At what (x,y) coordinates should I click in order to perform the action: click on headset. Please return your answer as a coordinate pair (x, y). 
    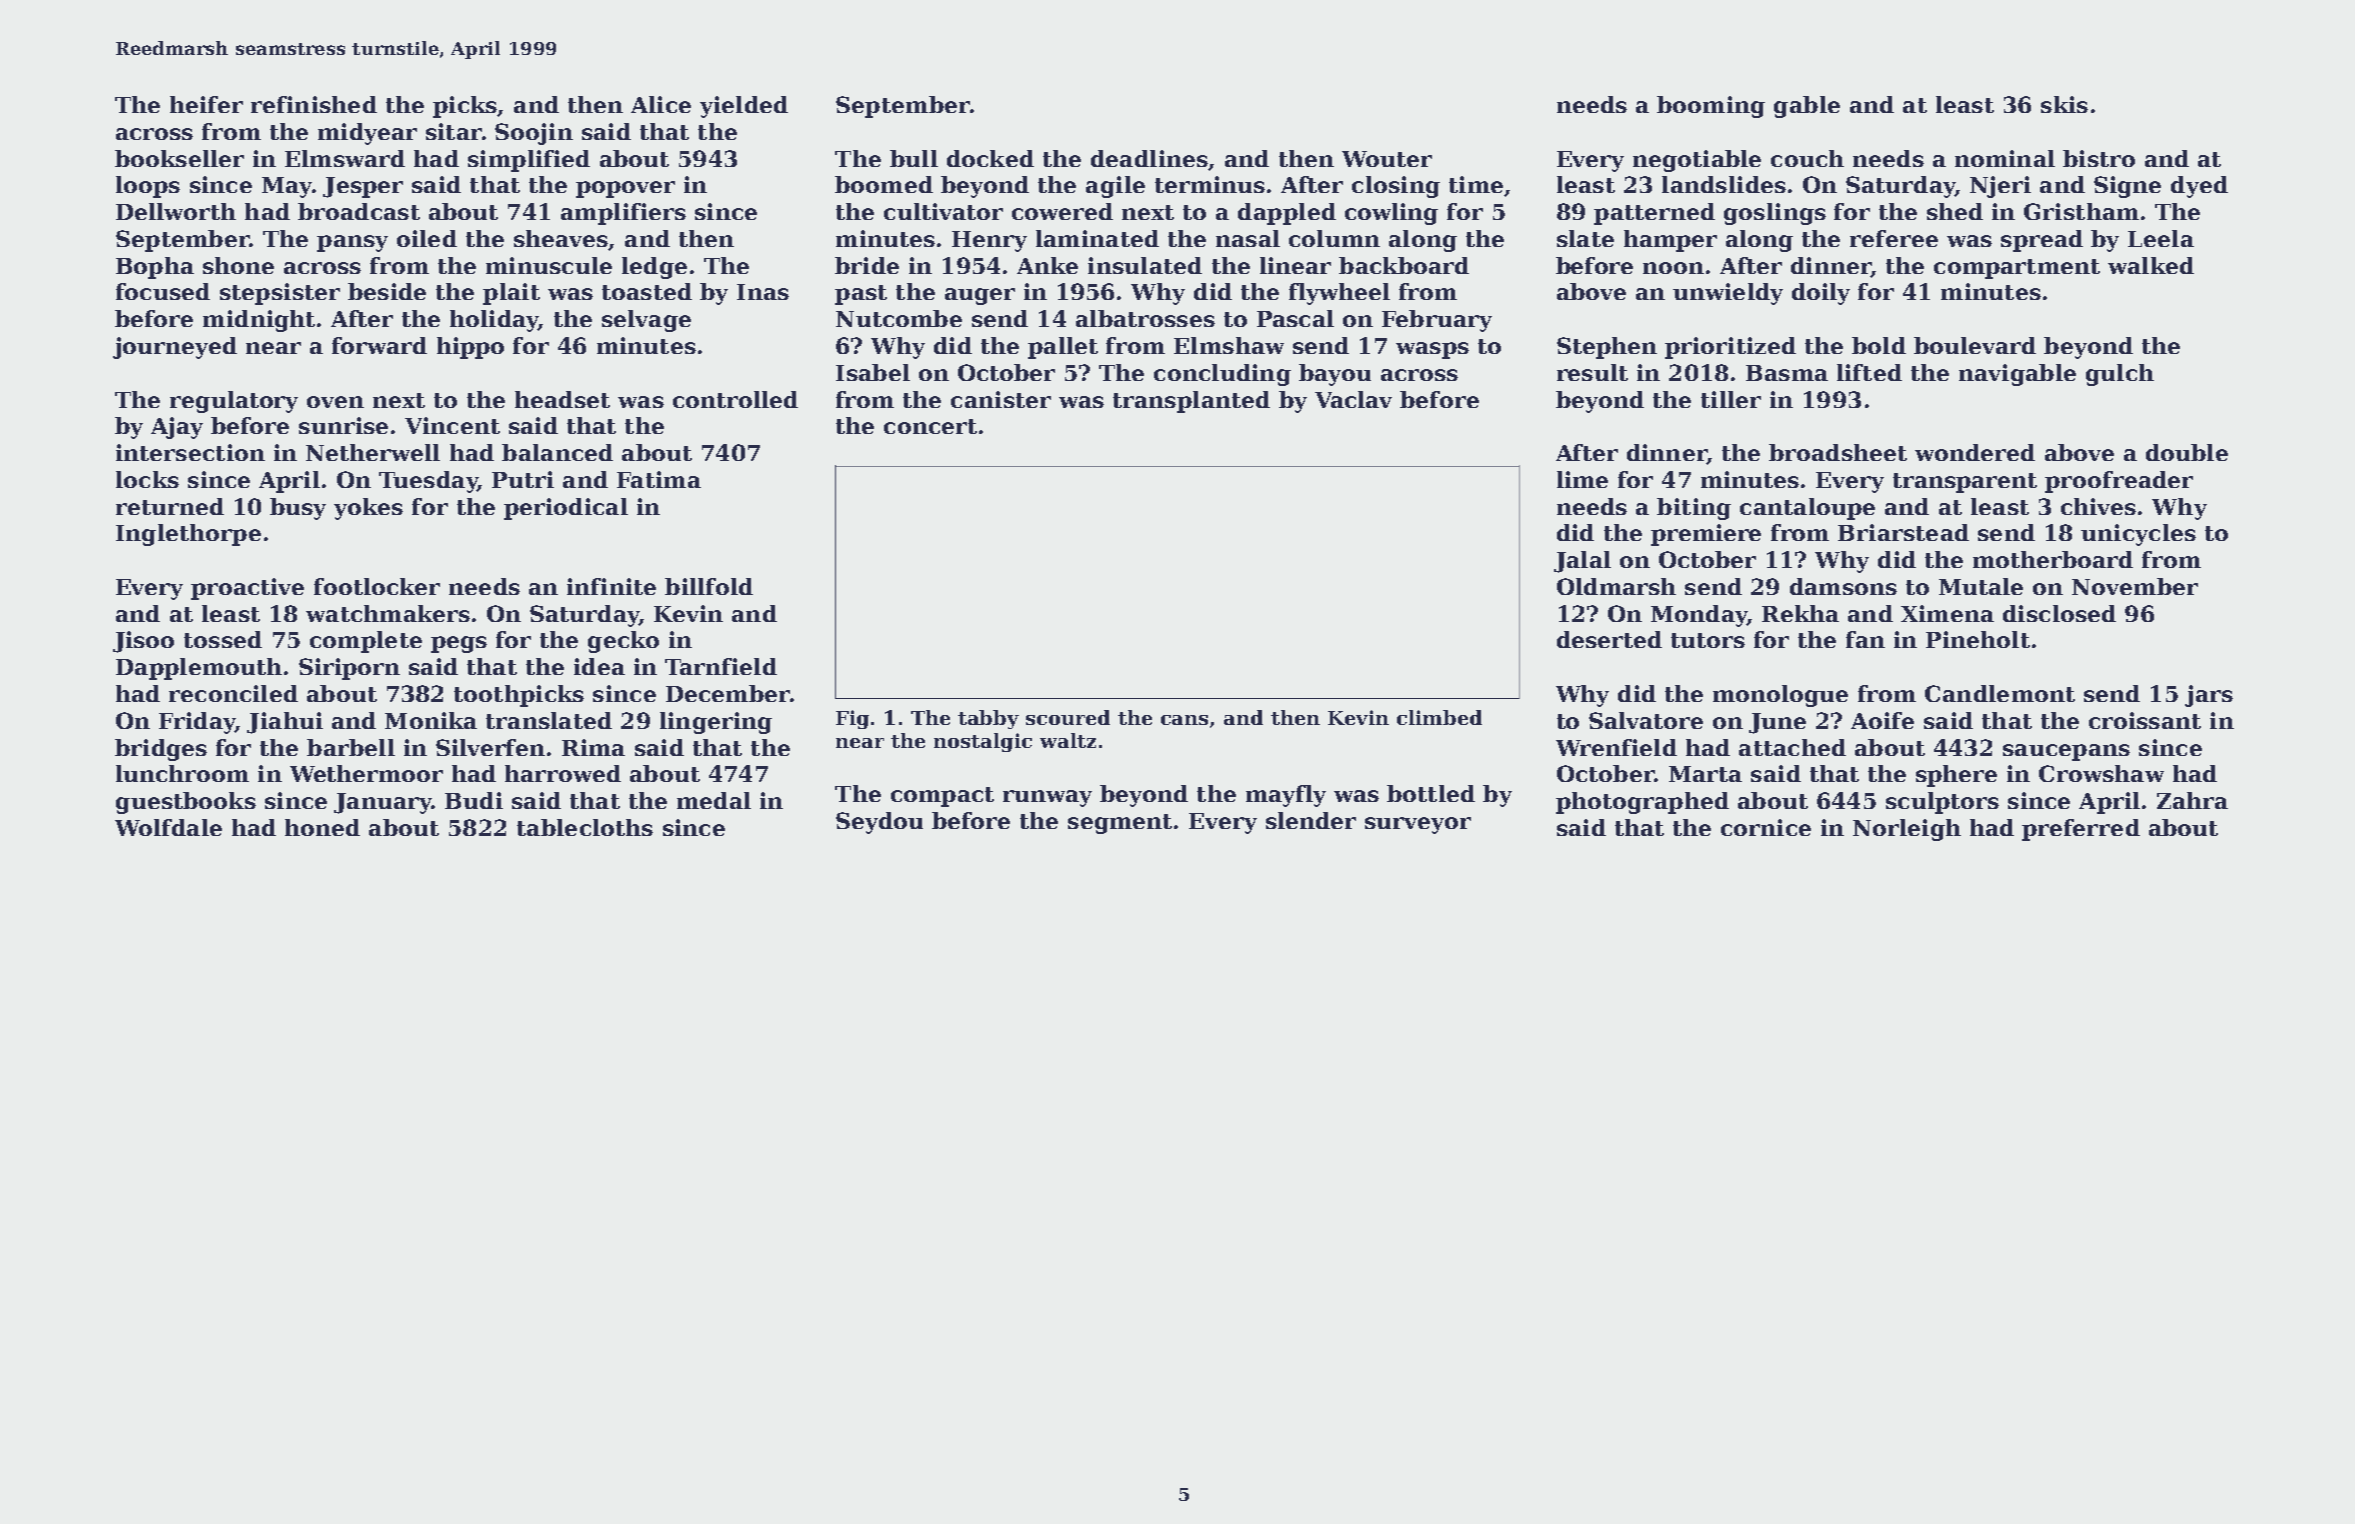
    Looking at the image, I should click on (562, 399).
